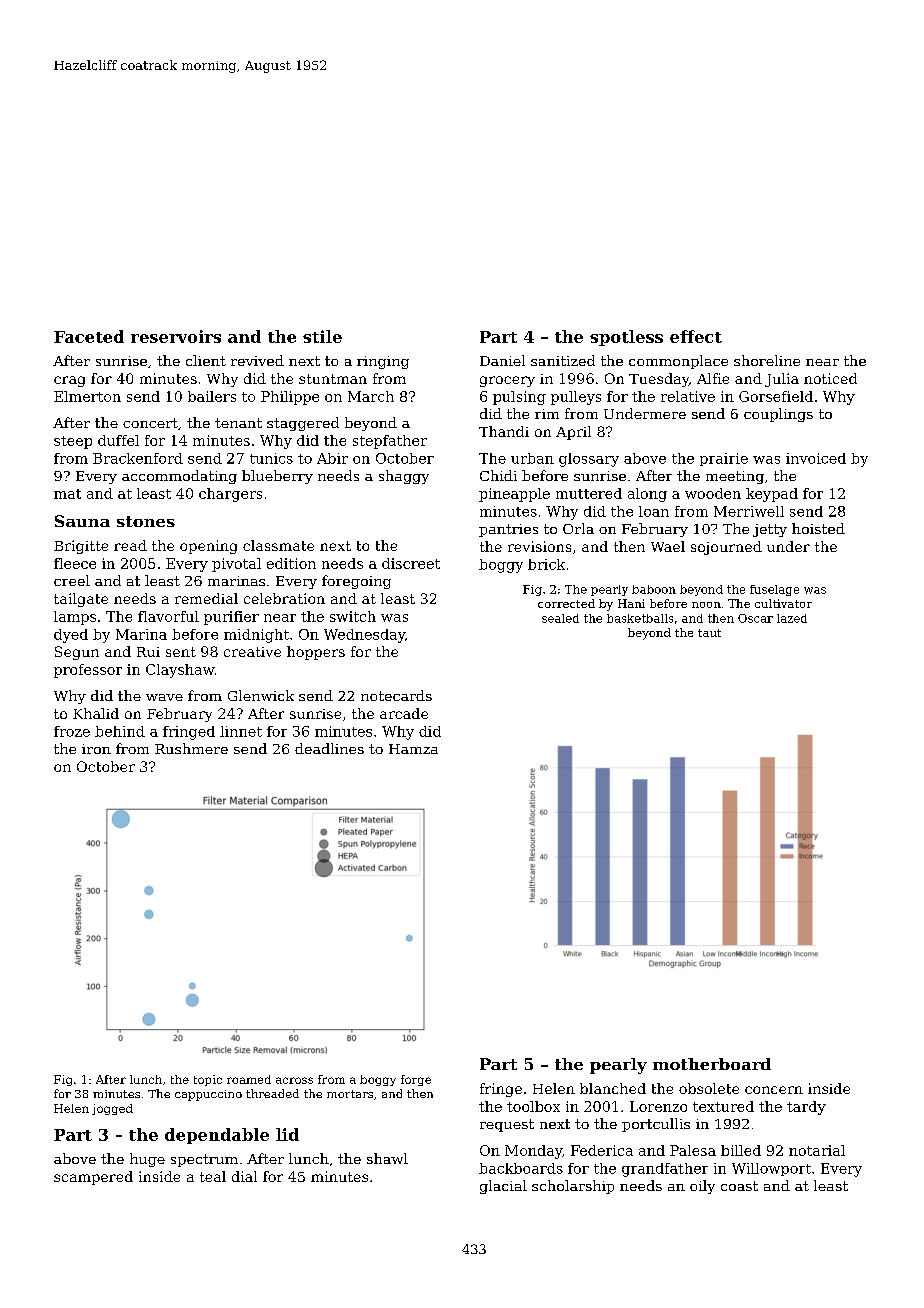  Describe the element at coordinates (771, 1169) in the screenshot. I see `Willowport` at that location.
